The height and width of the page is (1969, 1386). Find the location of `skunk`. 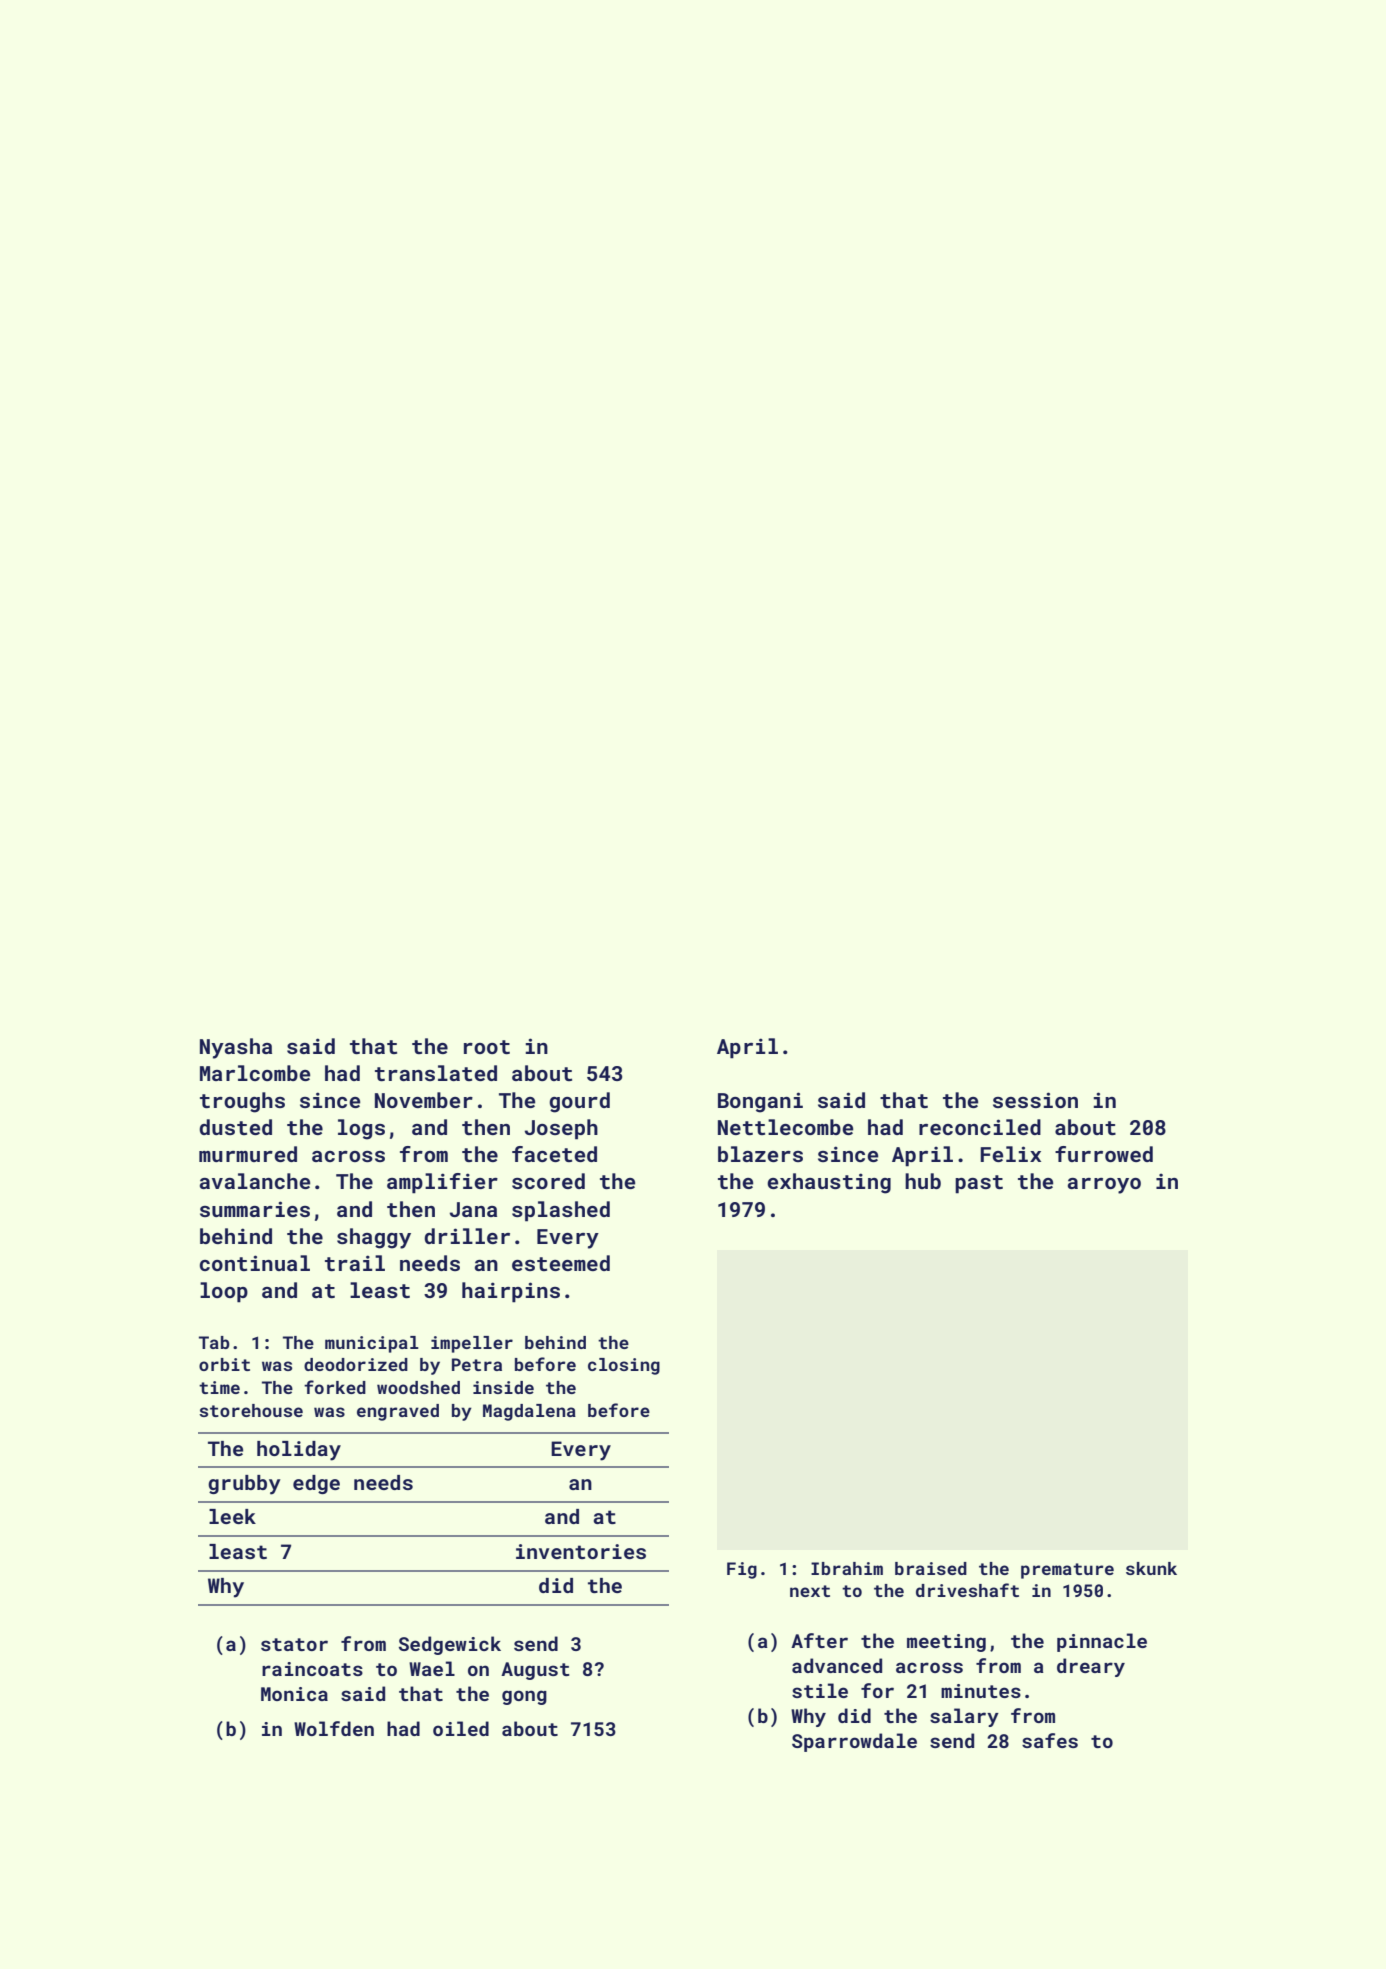

skunk is located at coordinates (1151, 1568).
